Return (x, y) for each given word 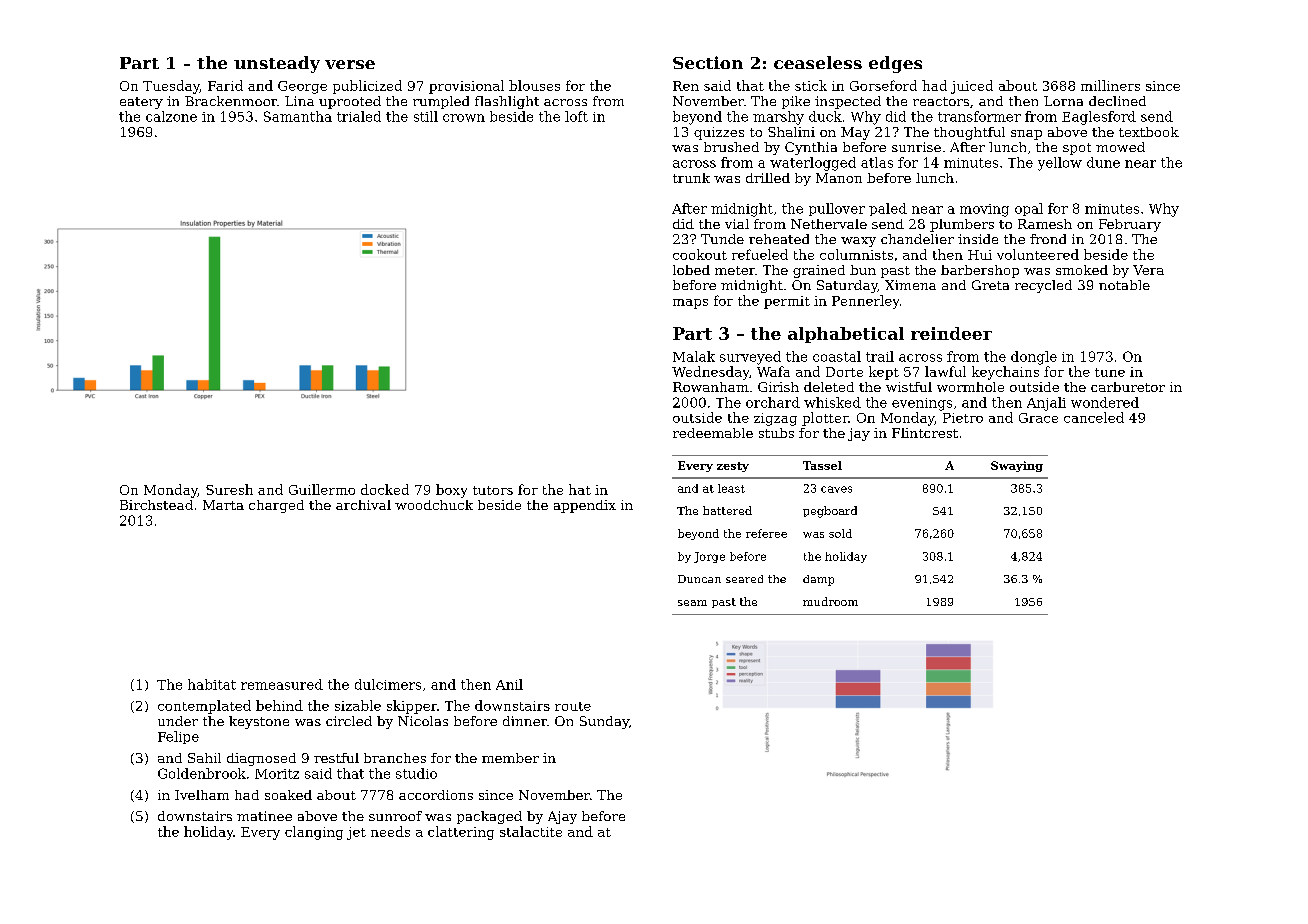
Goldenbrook (202, 773)
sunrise (916, 147)
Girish (778, 387)
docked (385, 489)
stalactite (531, 831)
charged (276, 506)
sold (840, 533)
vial (737, 224)
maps (690, 304)
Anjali (1046, 404)
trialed (359, 116)
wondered (1105, 402)
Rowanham (711, 387)
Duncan (699, 579)
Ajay (562, 817)
